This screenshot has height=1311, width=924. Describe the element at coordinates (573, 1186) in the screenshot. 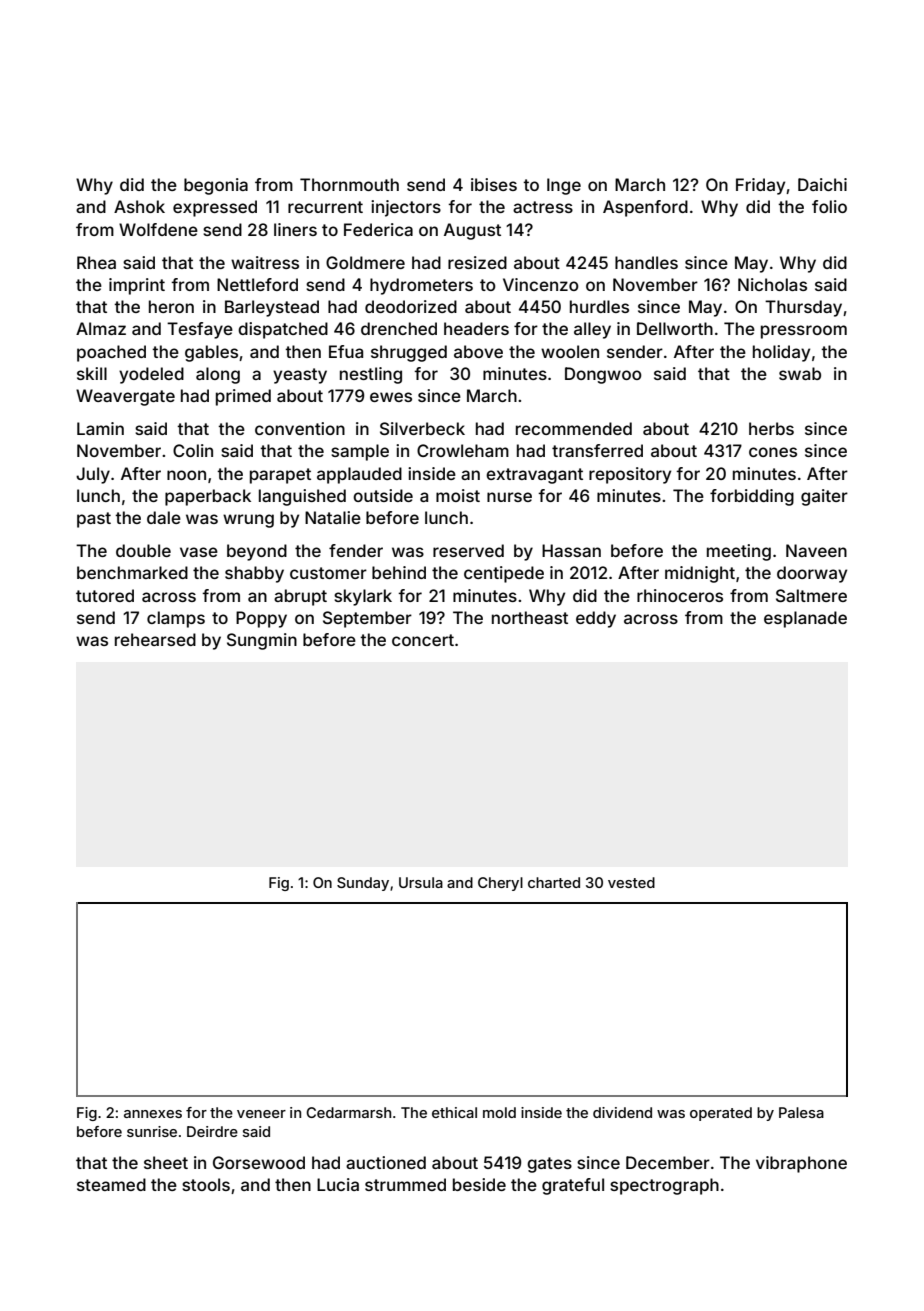

I see `grateful` at that location.
